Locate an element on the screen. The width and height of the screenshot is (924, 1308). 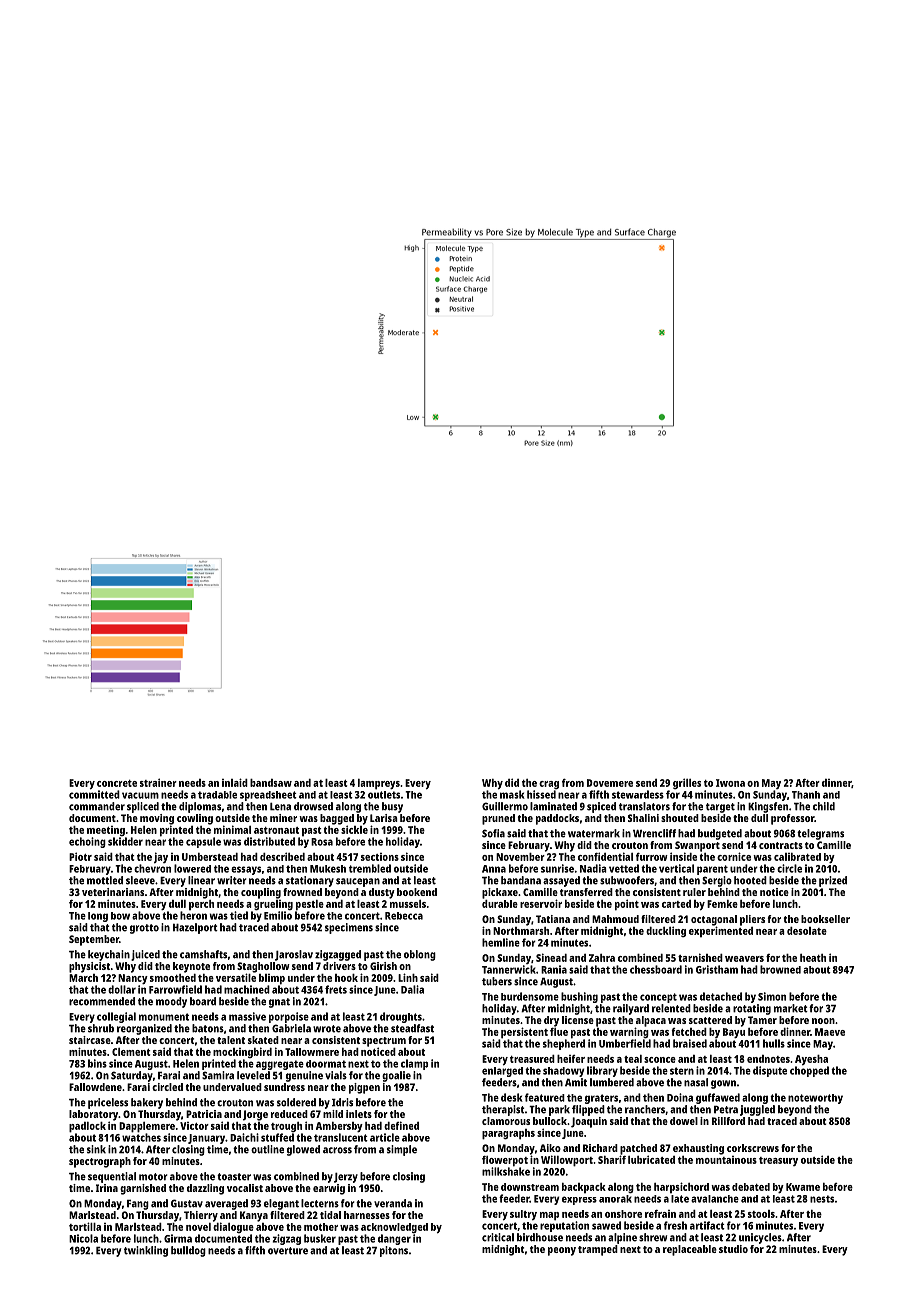
earwig is located at coordinates (329, 1189).
